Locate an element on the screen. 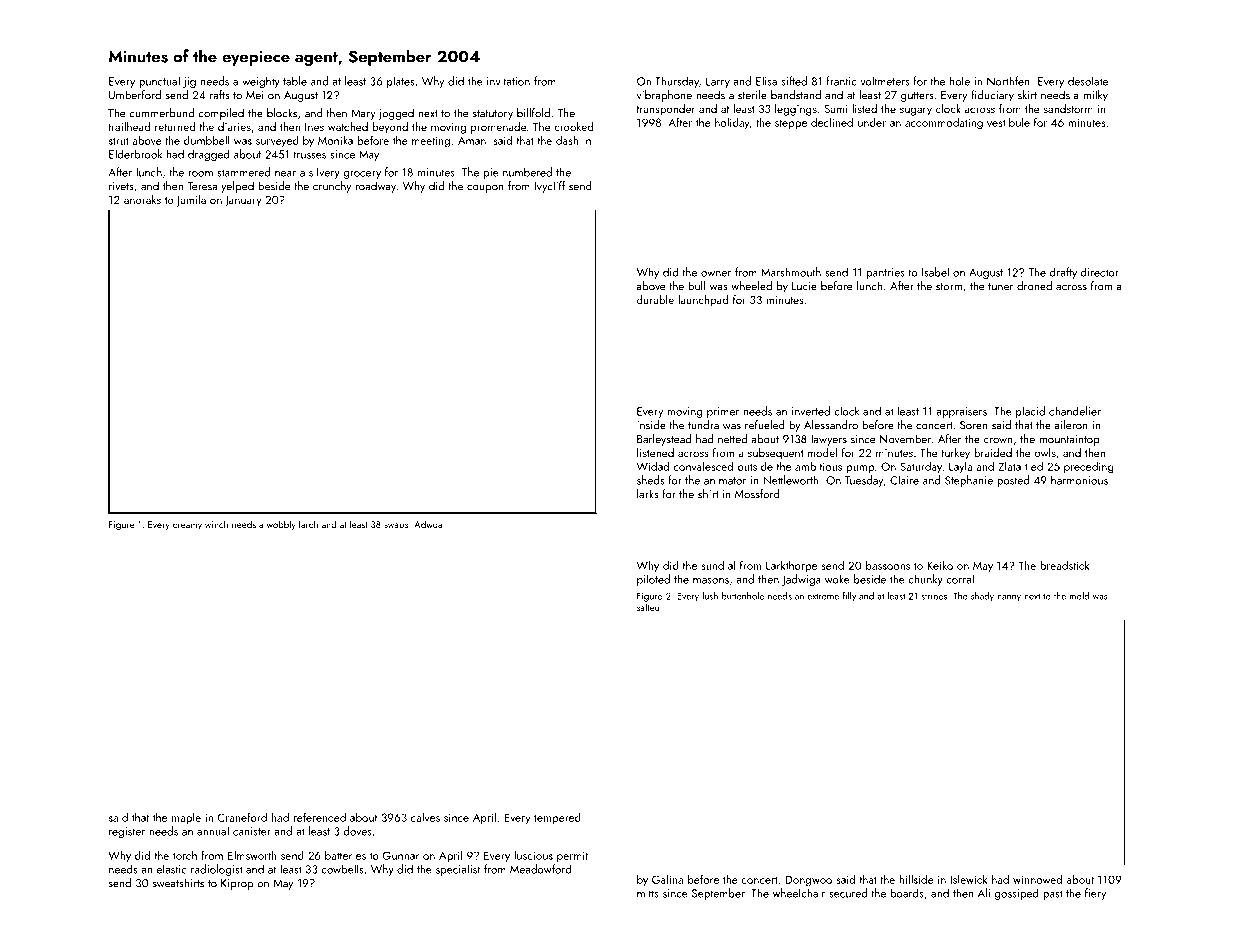 The height and width of the screenshot is (952, 1233). larch is located at coordinates (308, 524).
